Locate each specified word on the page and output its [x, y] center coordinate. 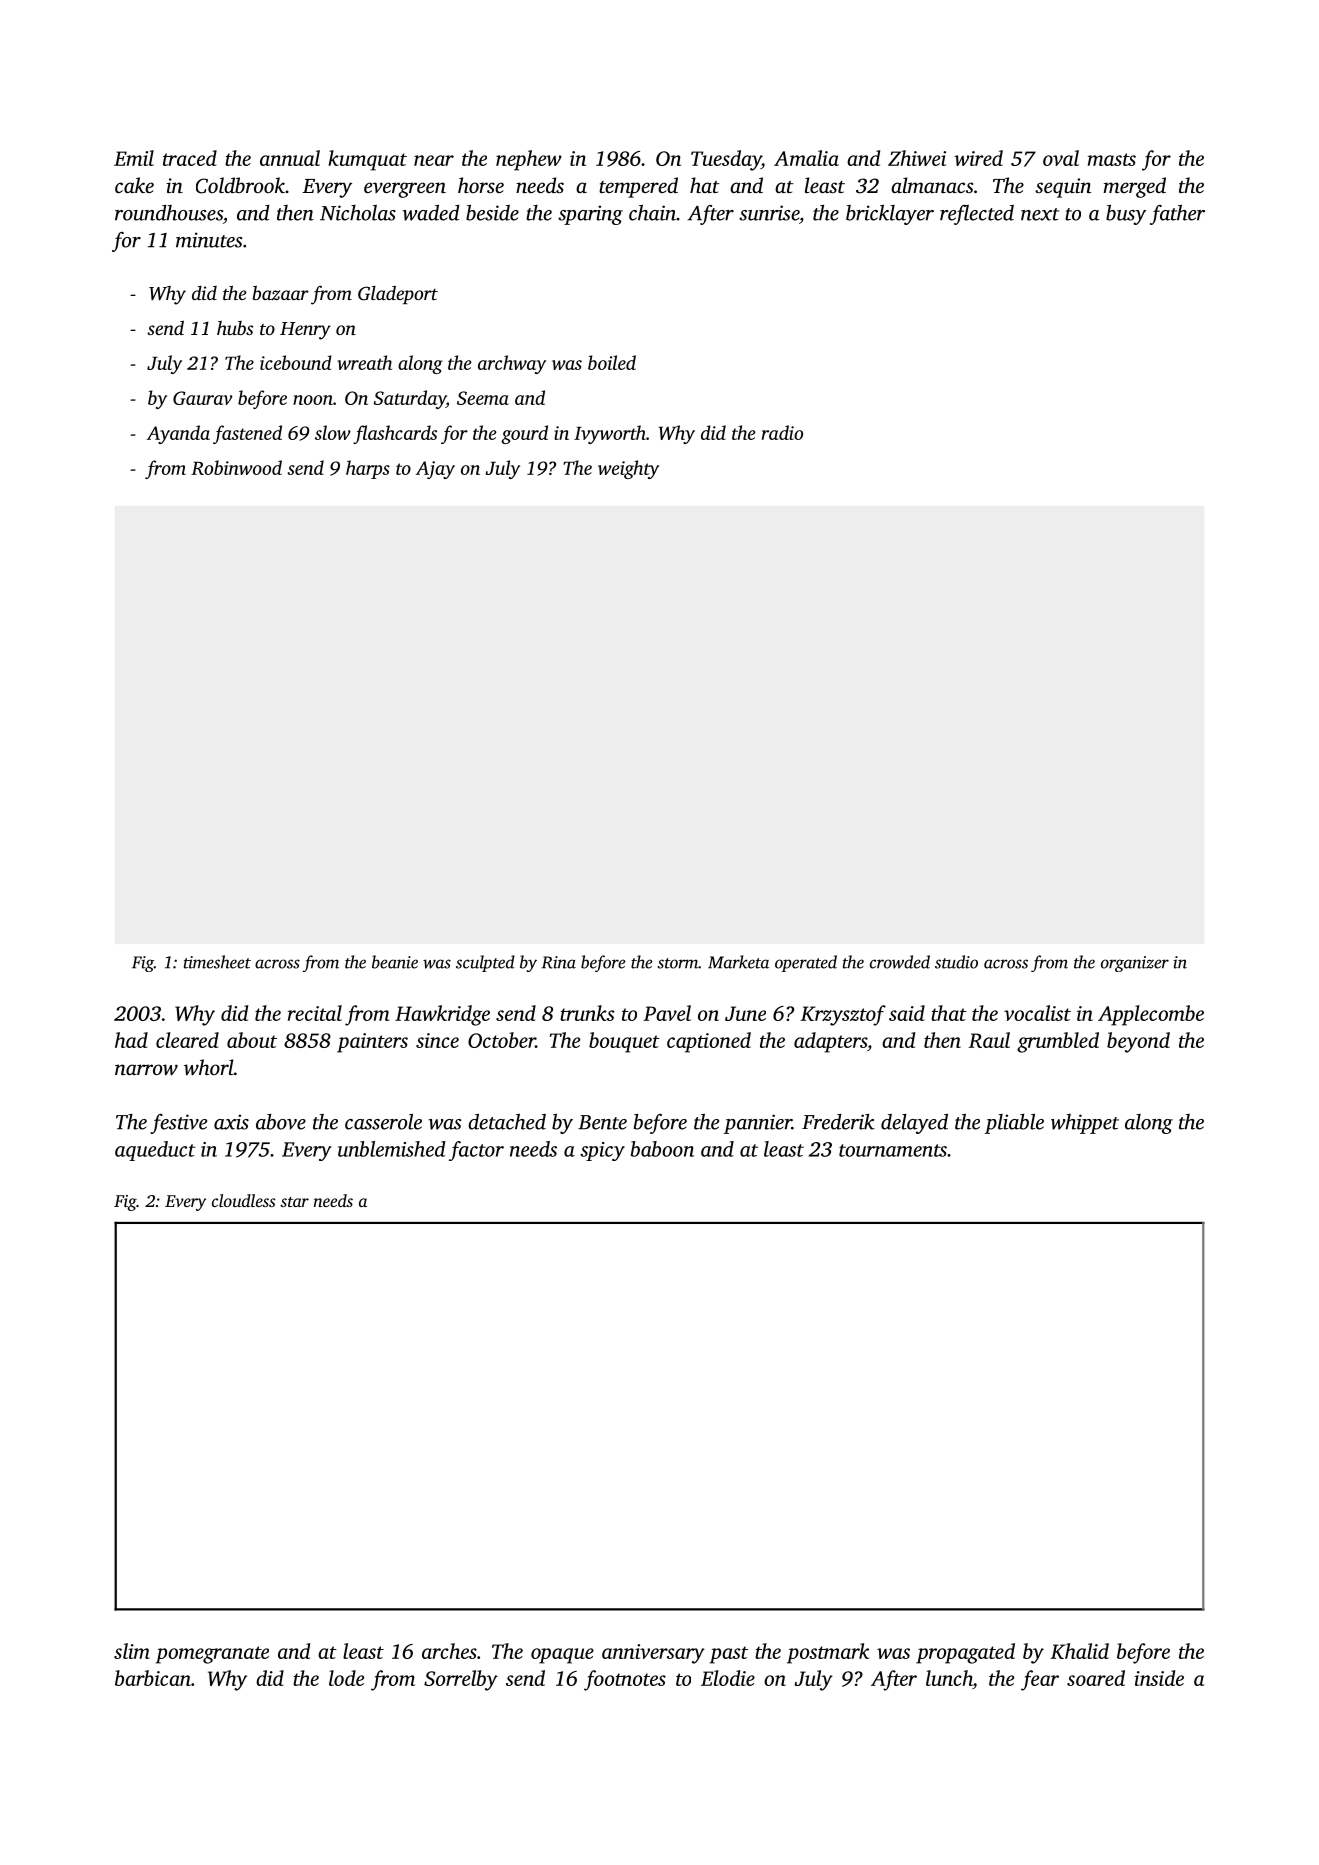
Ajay [435, 470]
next [1040, 214]
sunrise [769, 213]
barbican [153, 1678]
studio [956, 962]
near [434, 160]
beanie [395, 962]
